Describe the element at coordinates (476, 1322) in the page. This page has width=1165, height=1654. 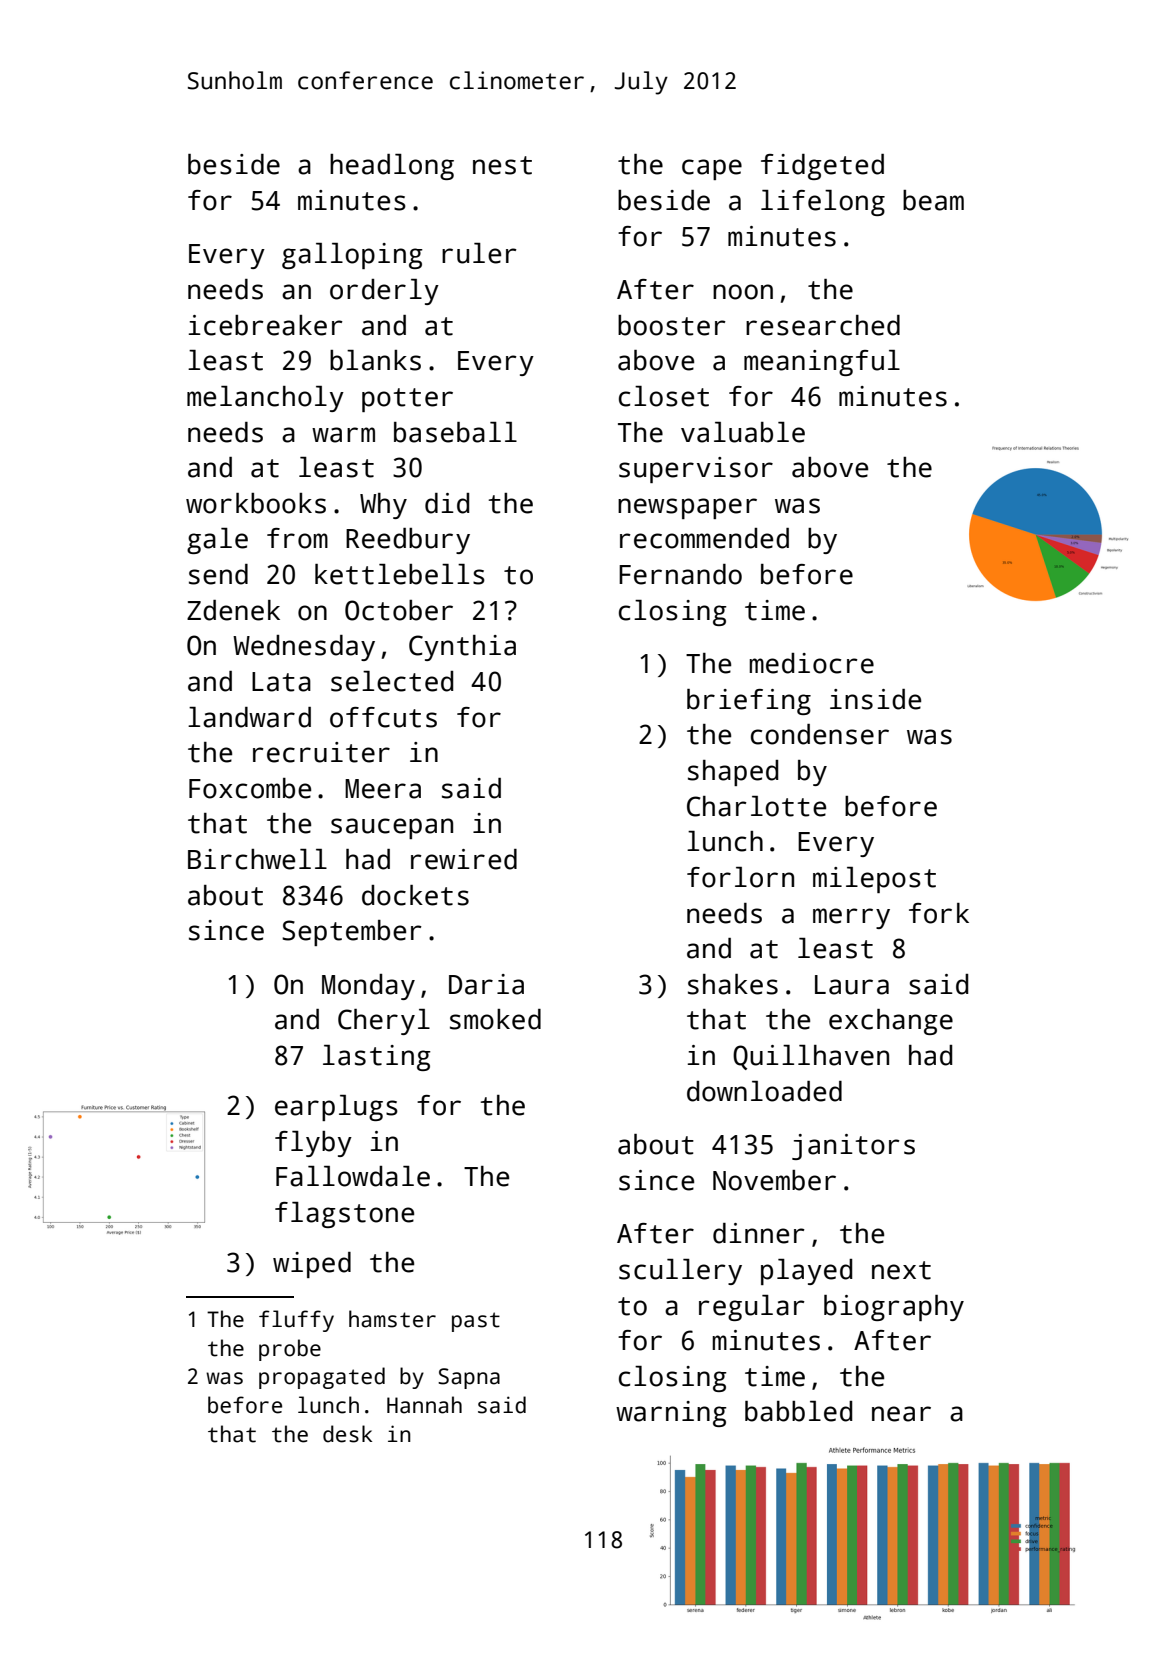
I see `past` at that location.
